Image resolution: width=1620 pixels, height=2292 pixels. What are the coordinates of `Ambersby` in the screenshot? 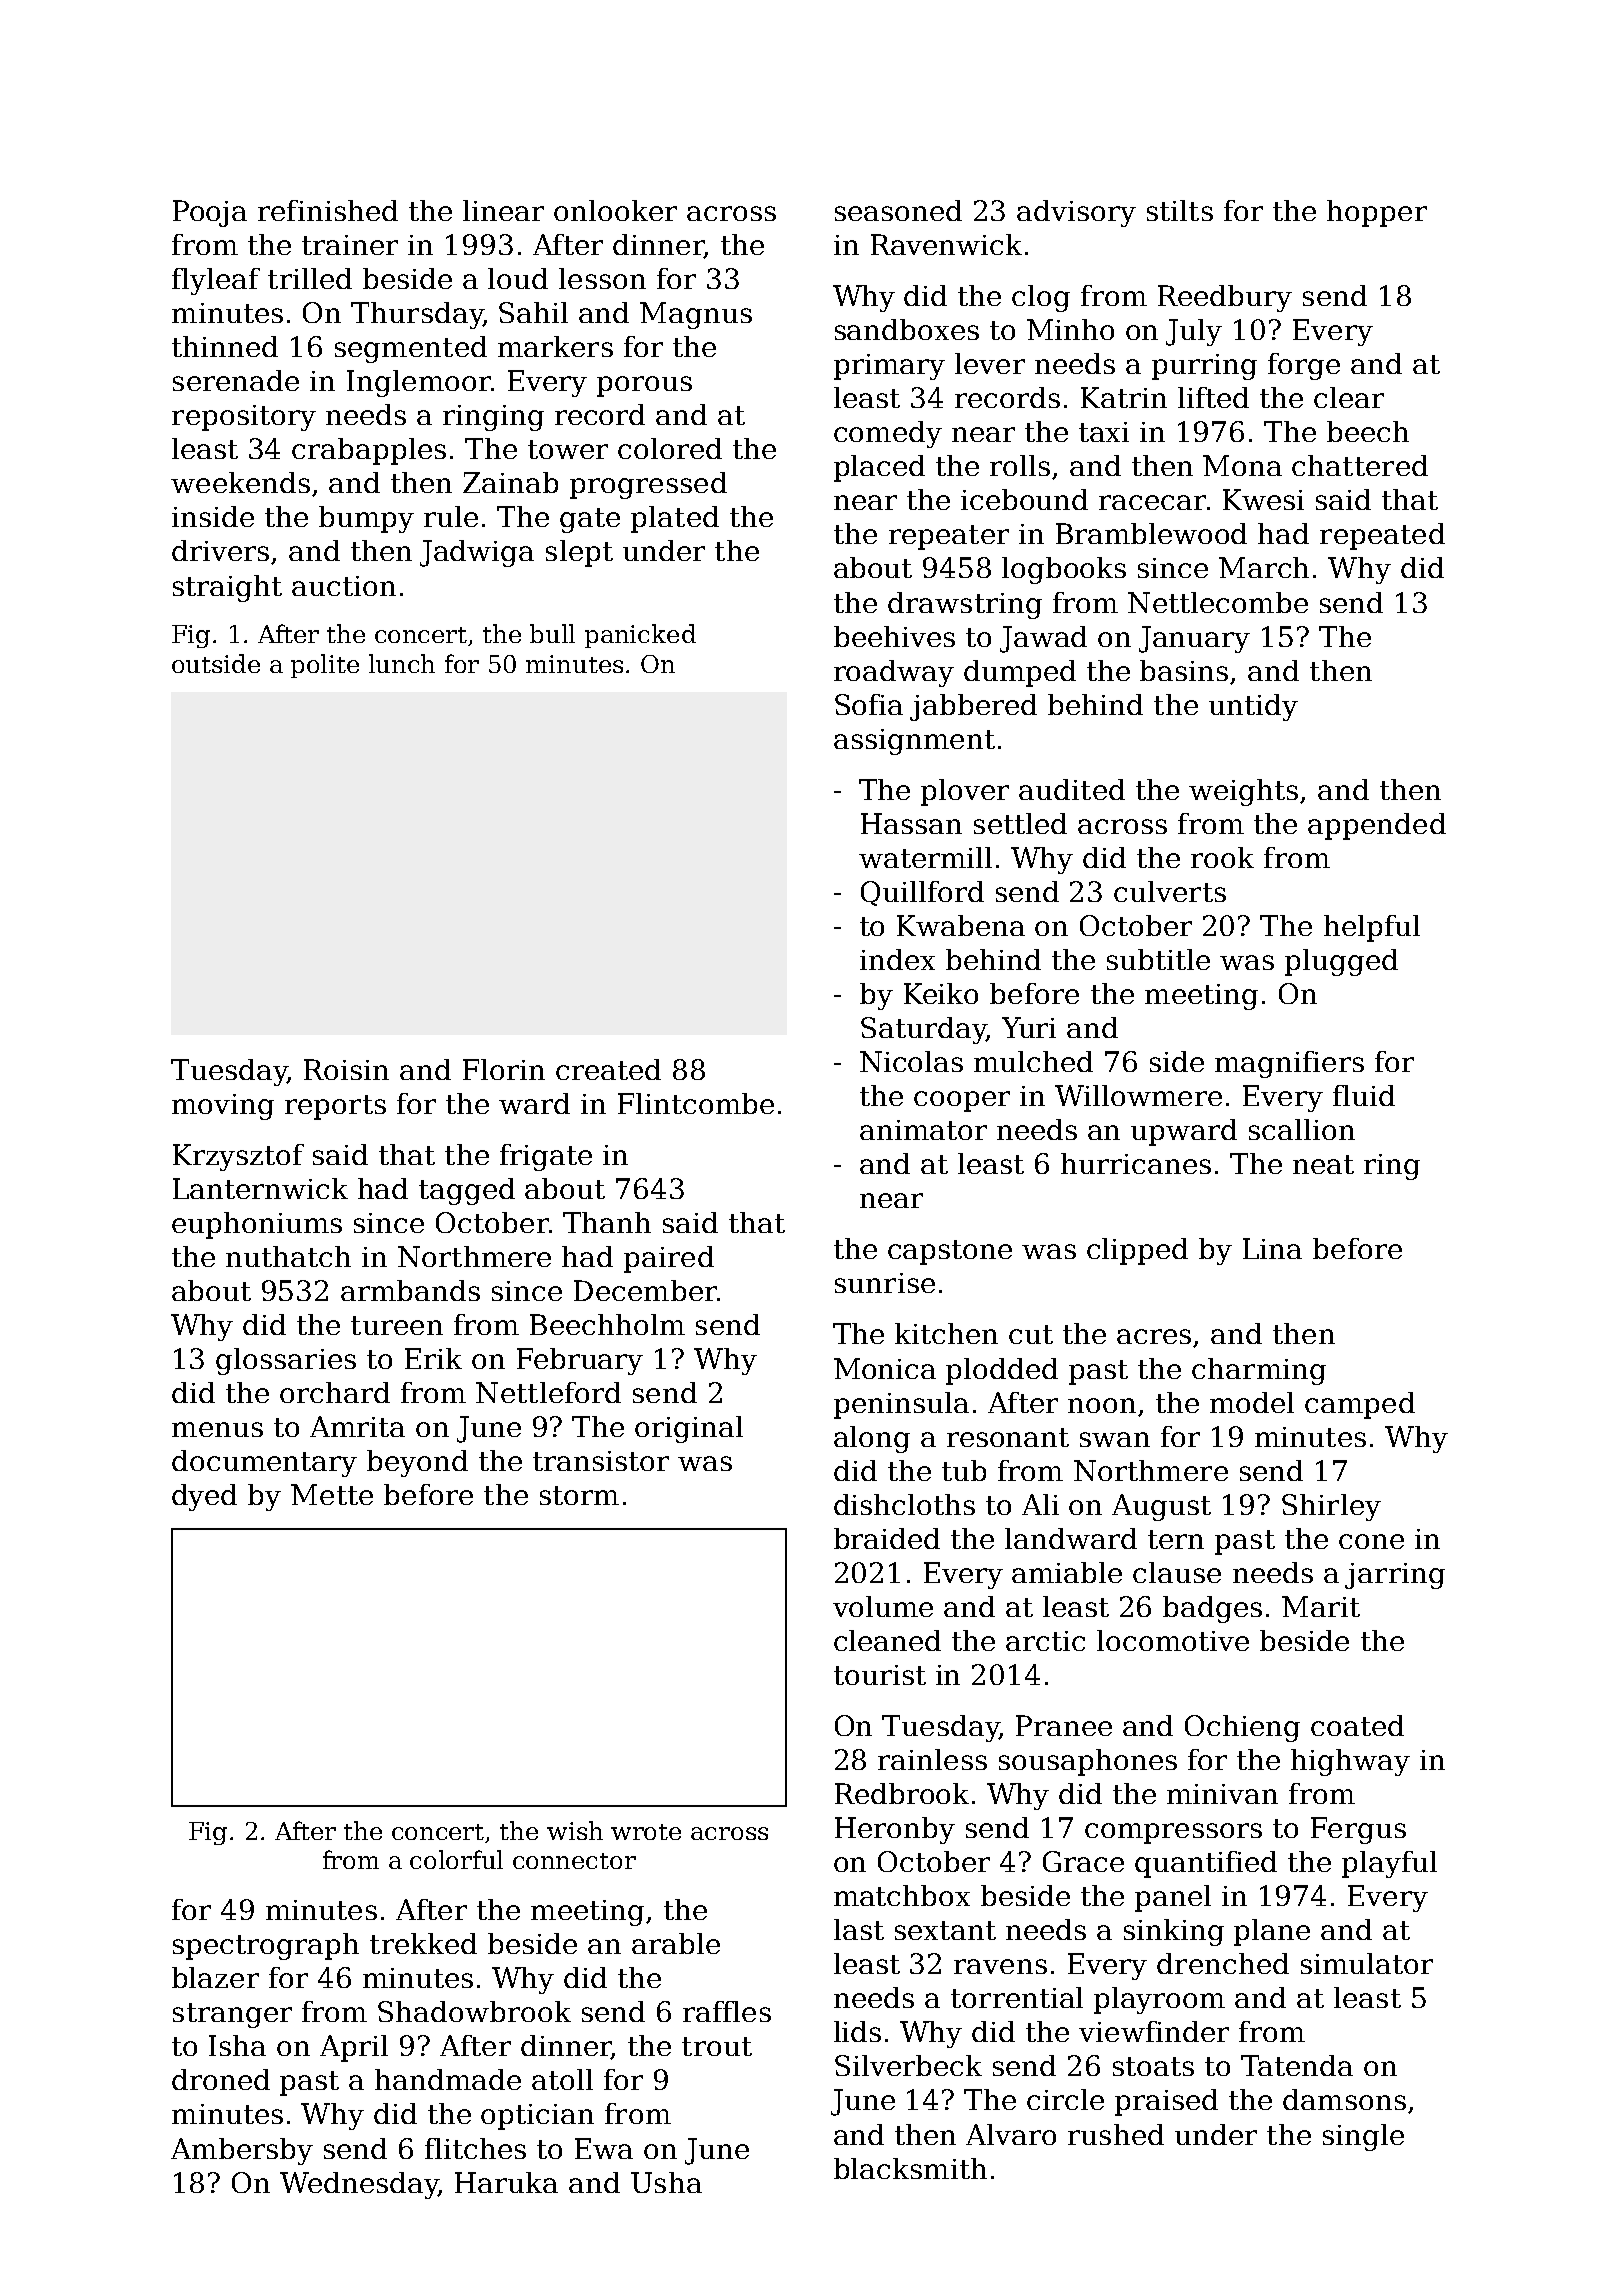 It's located at (242, 2151).
